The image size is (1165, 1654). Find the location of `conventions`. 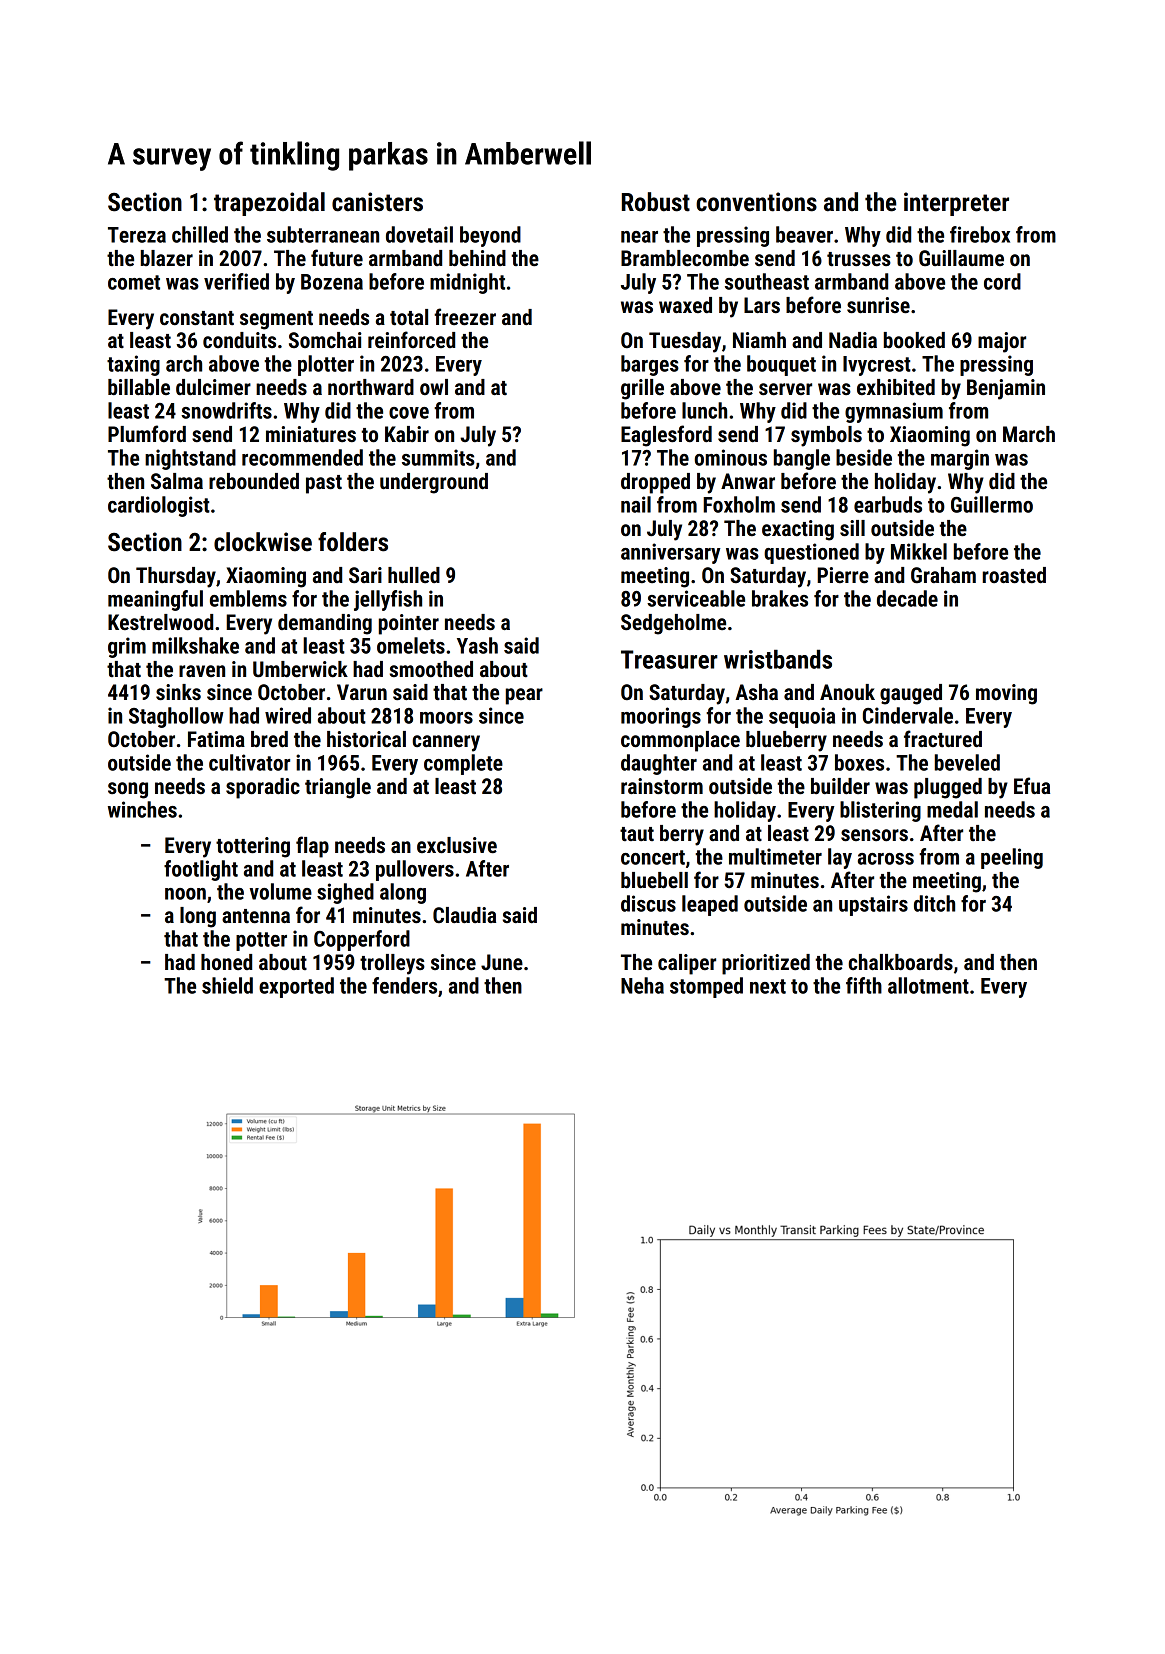

conventions is located at coordinates (756, 202).
